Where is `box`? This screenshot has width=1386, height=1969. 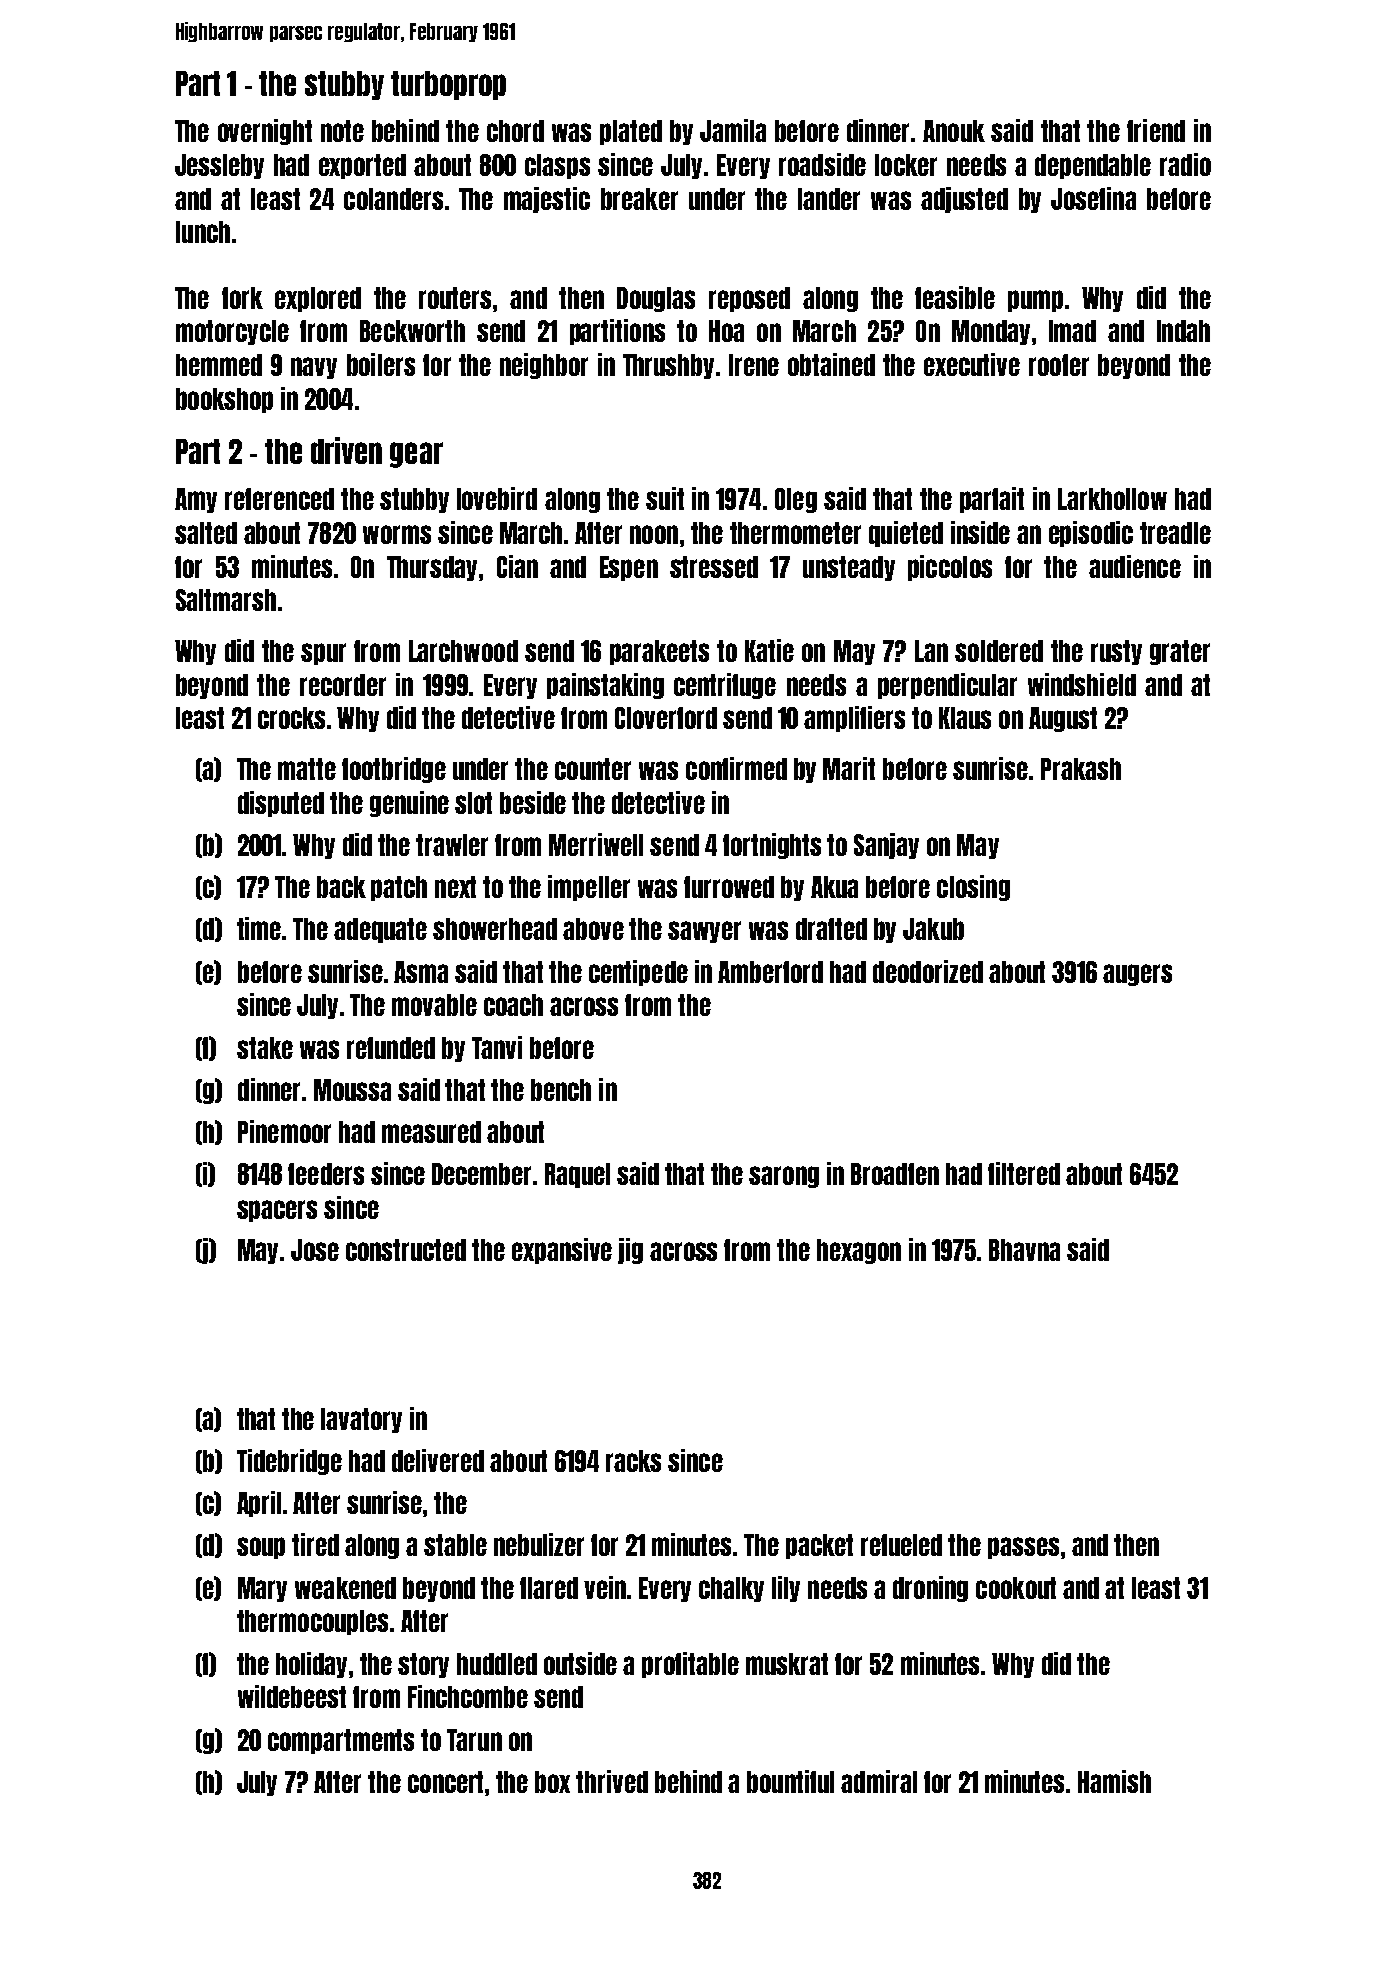
box is located at coordinates (552, 1782).
